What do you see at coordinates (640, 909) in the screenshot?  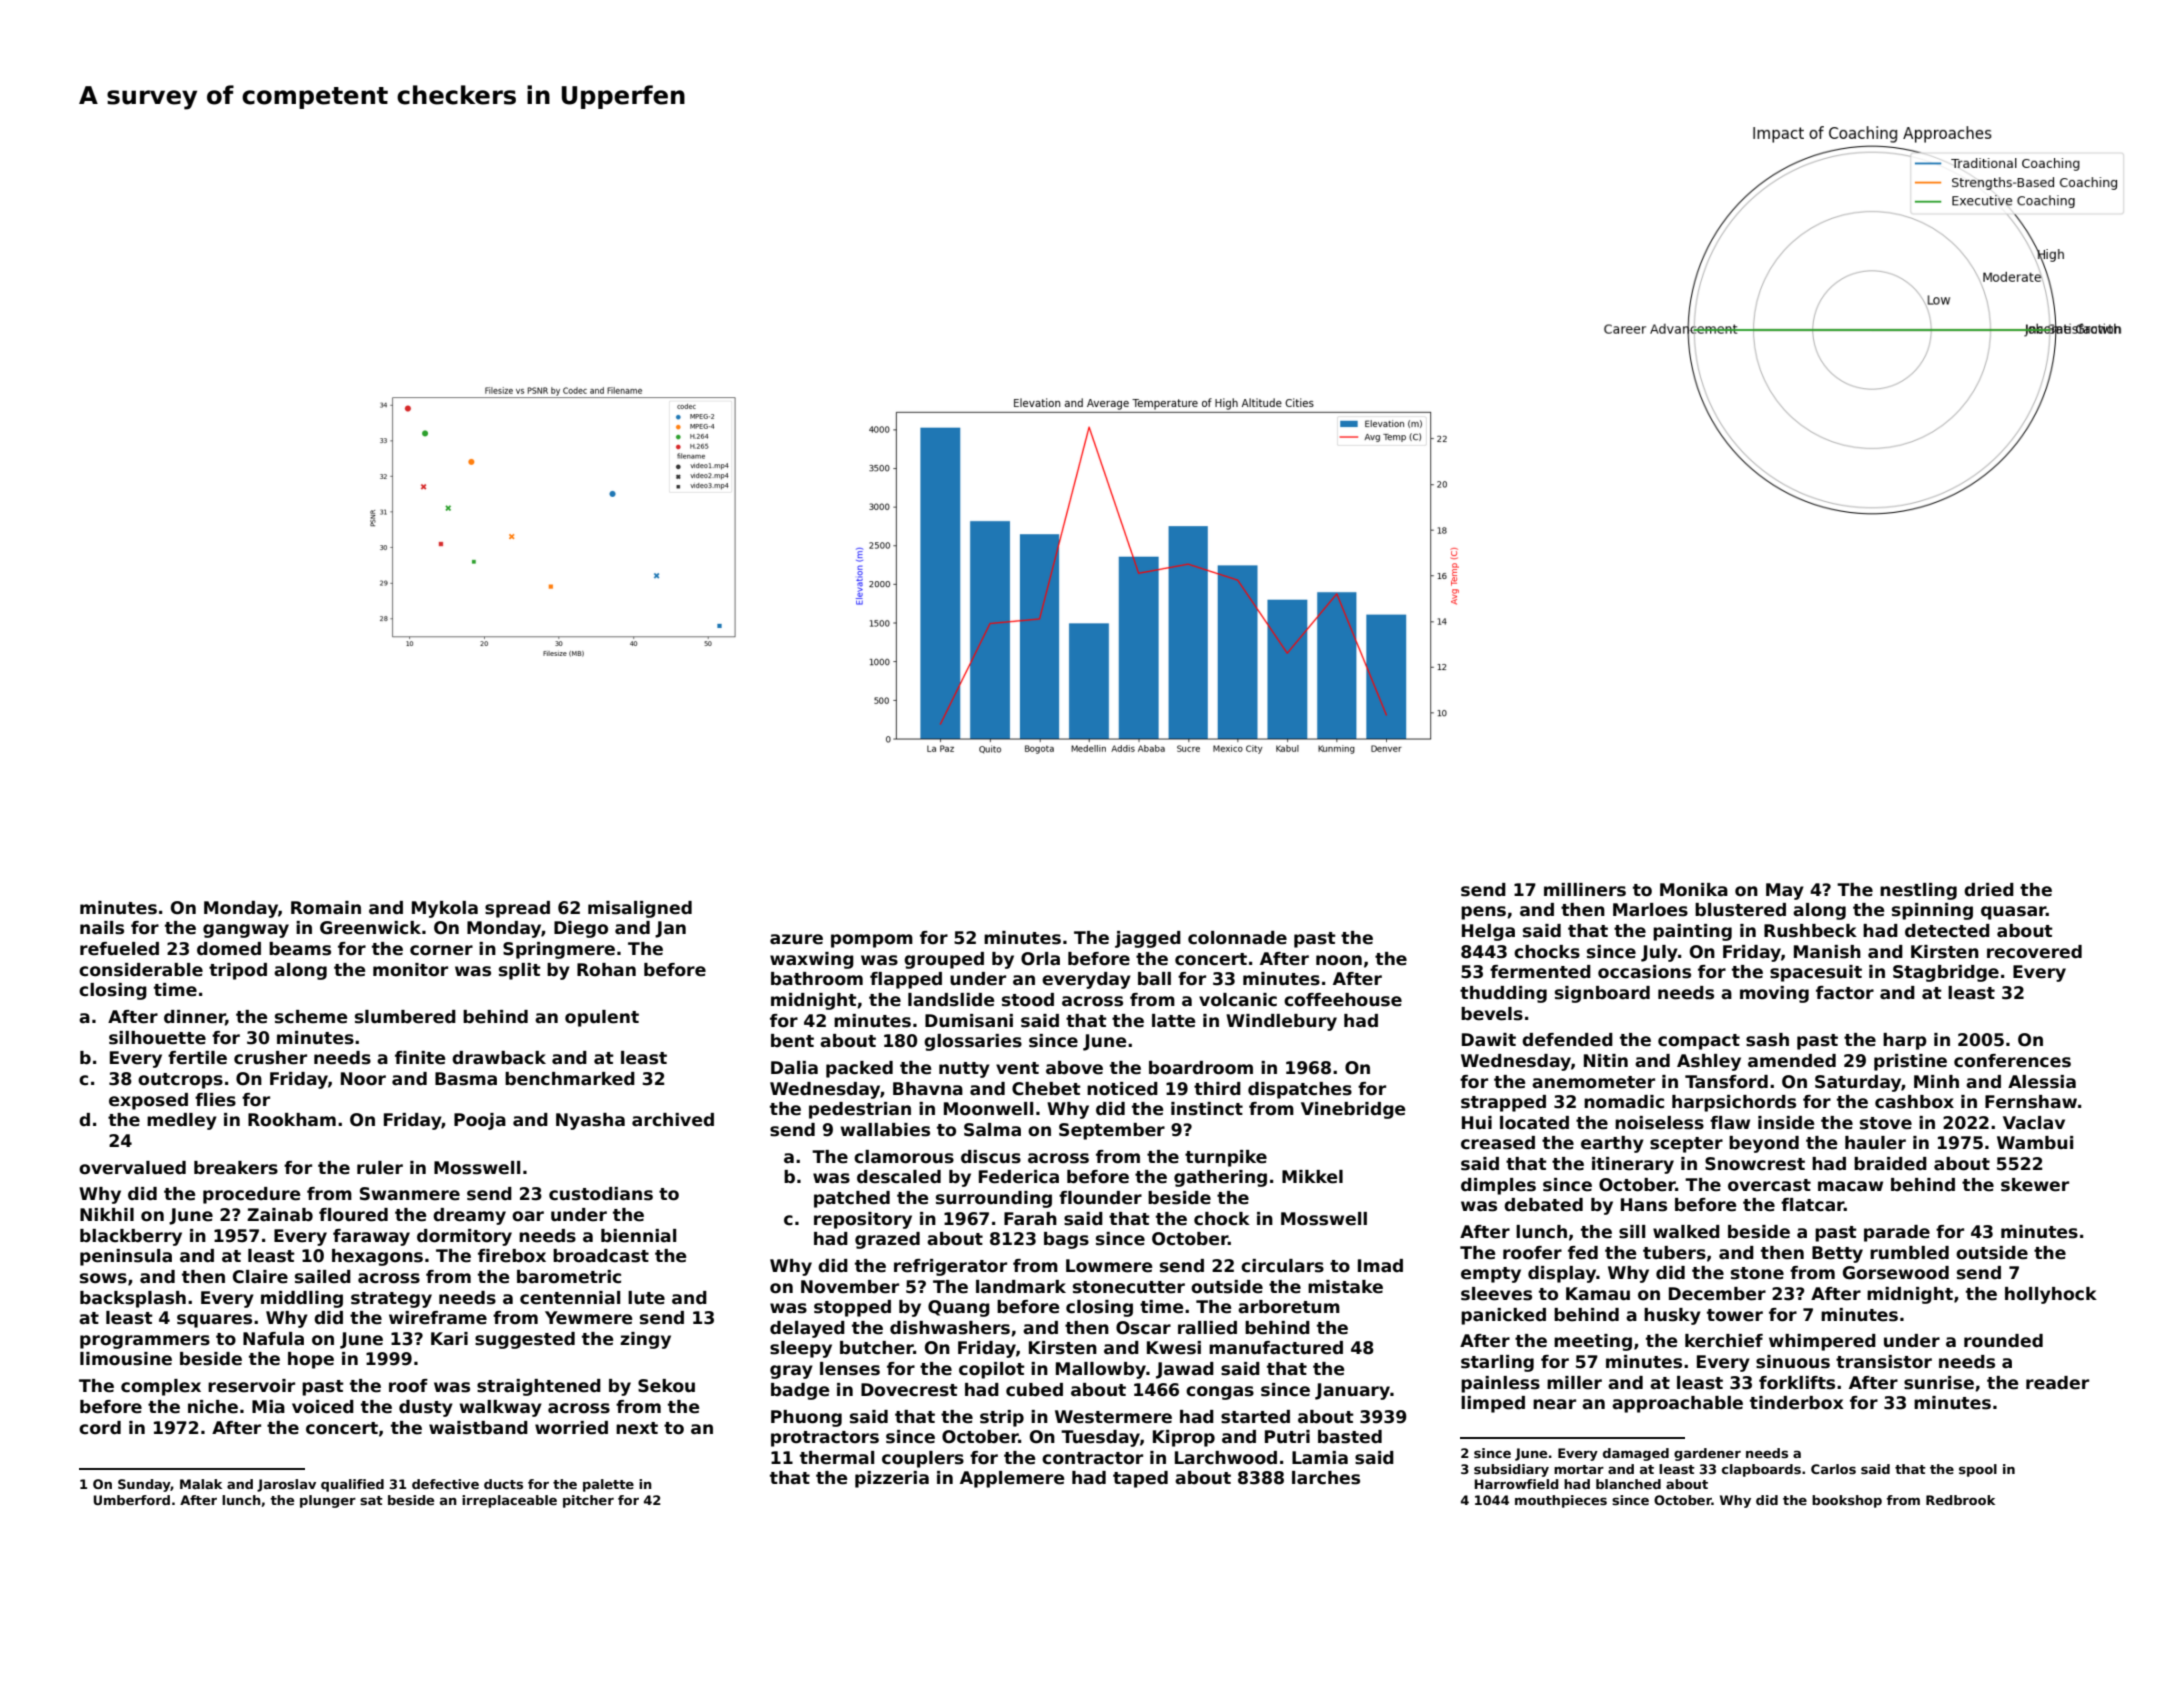 I see `misaligned` at bounding box center [640, 909].
